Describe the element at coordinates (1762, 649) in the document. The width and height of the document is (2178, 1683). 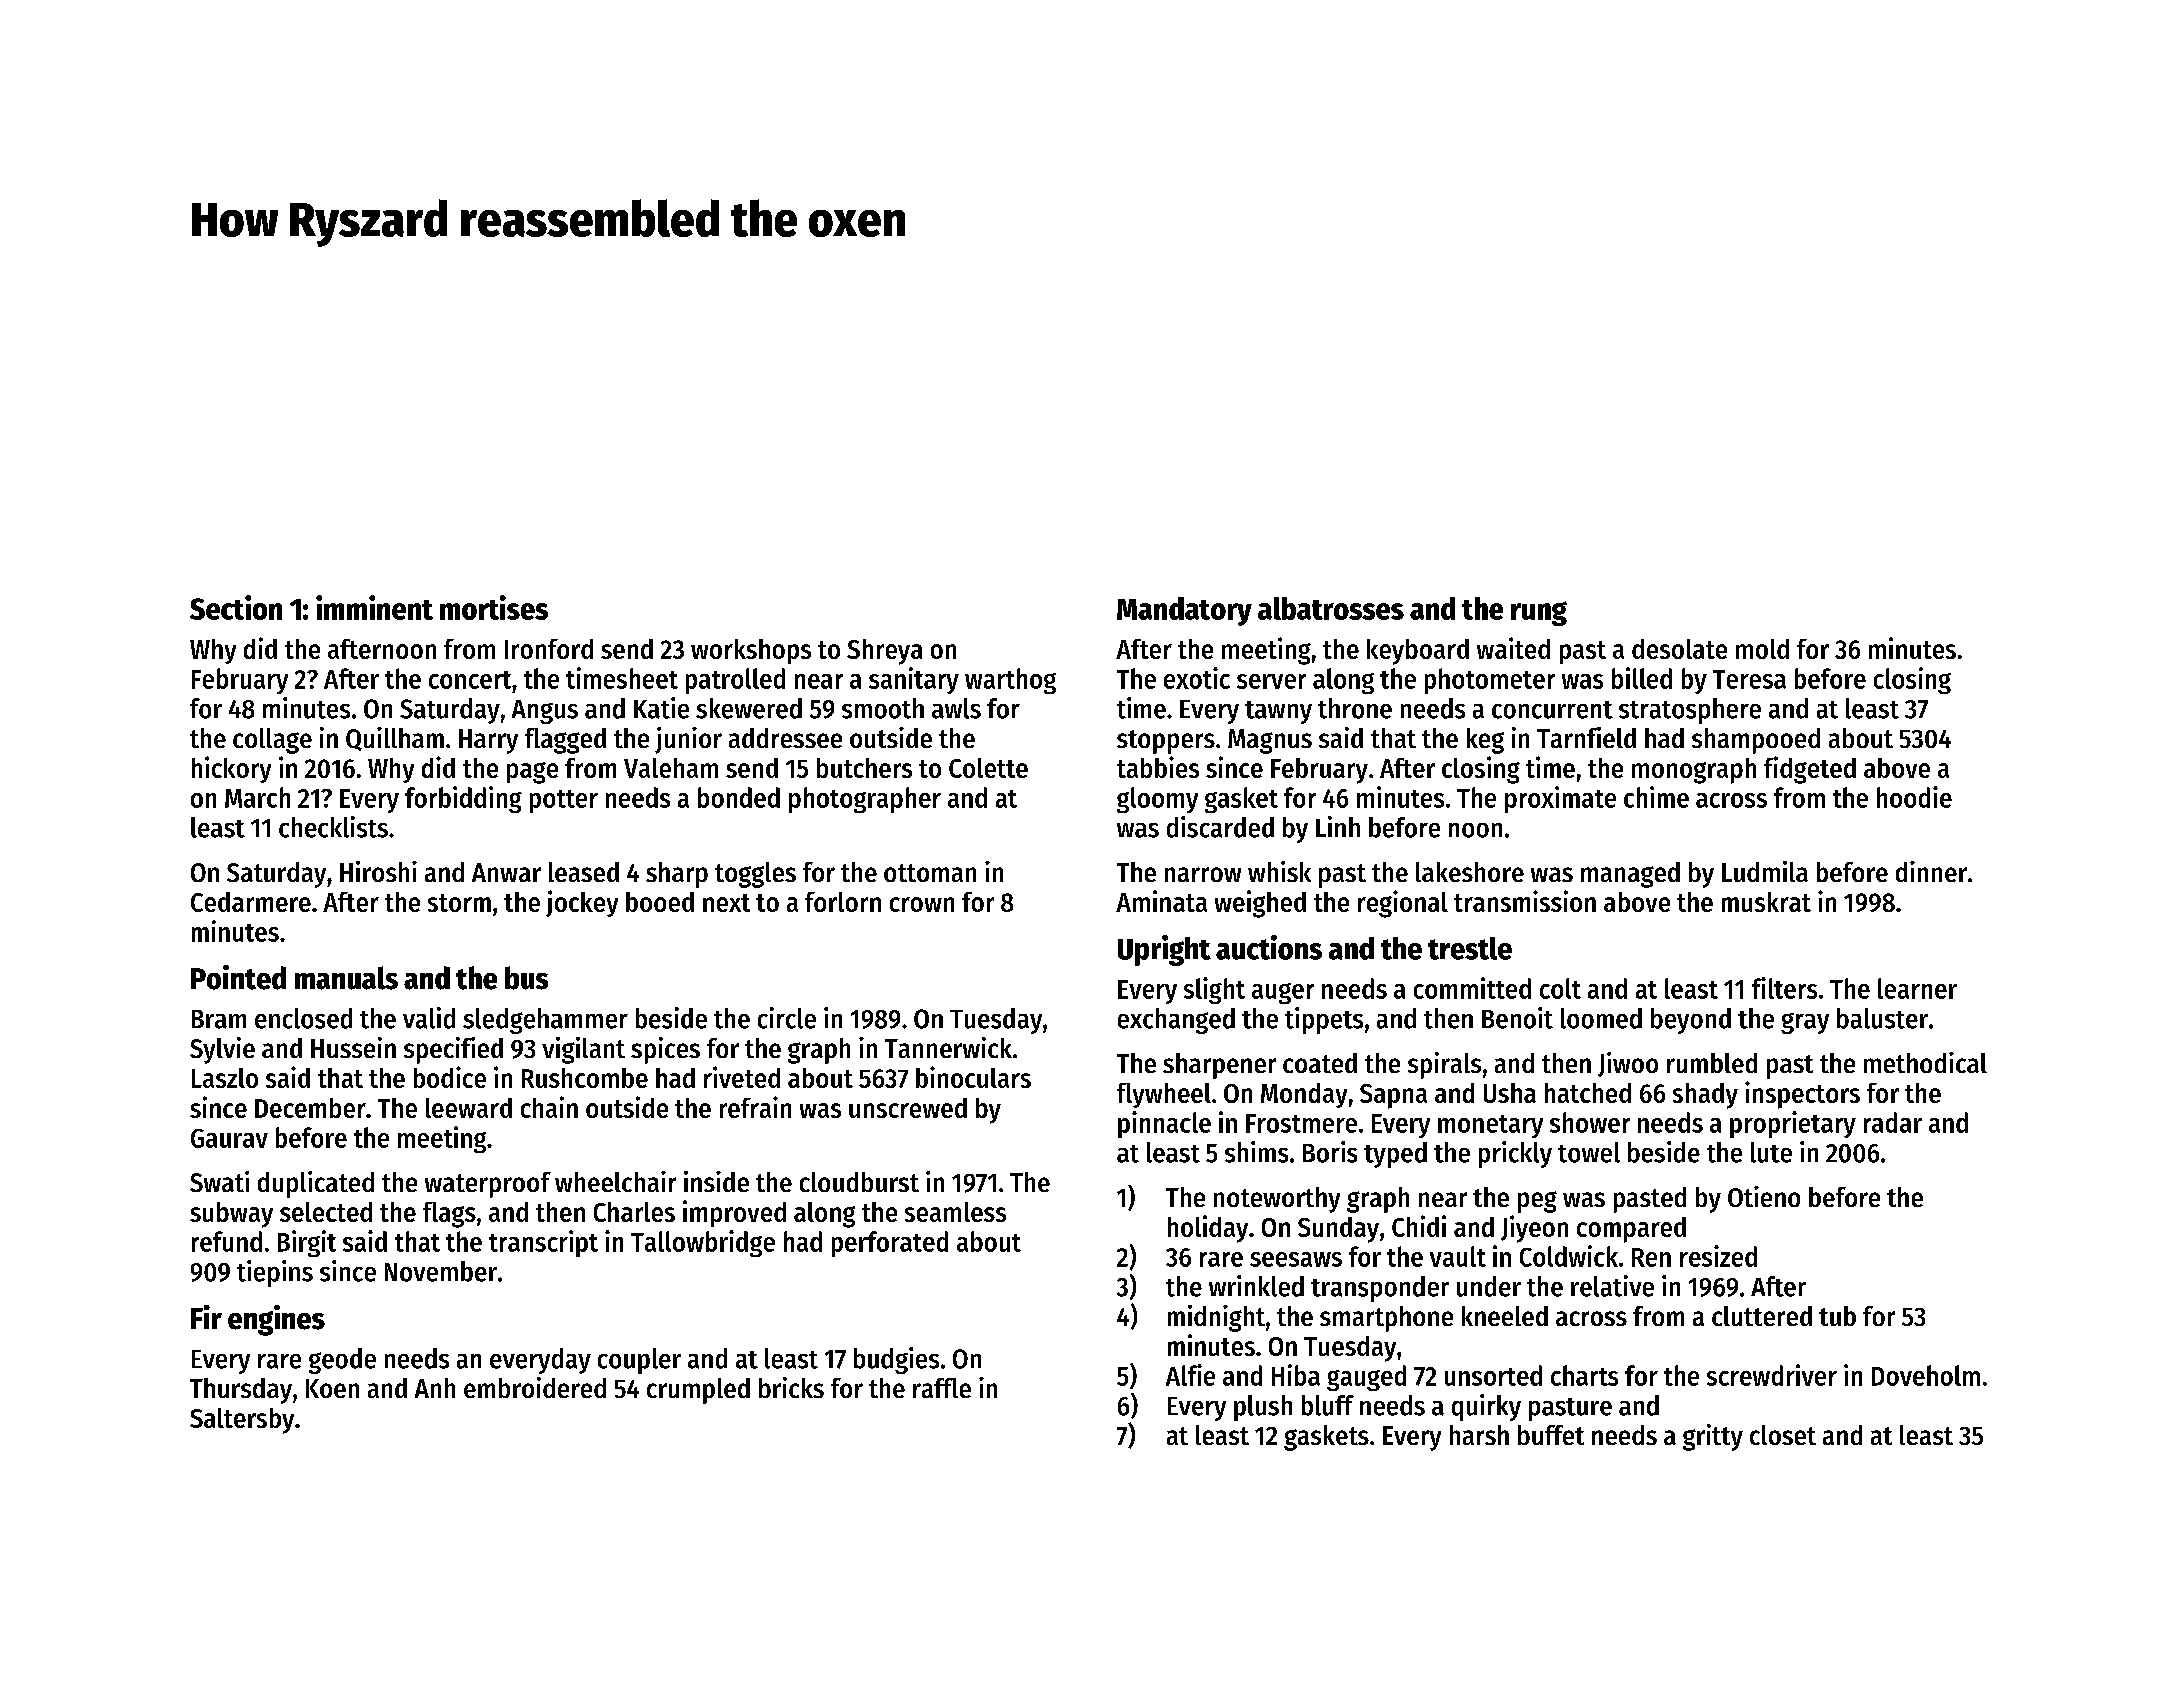
I see `mold` at that location.
